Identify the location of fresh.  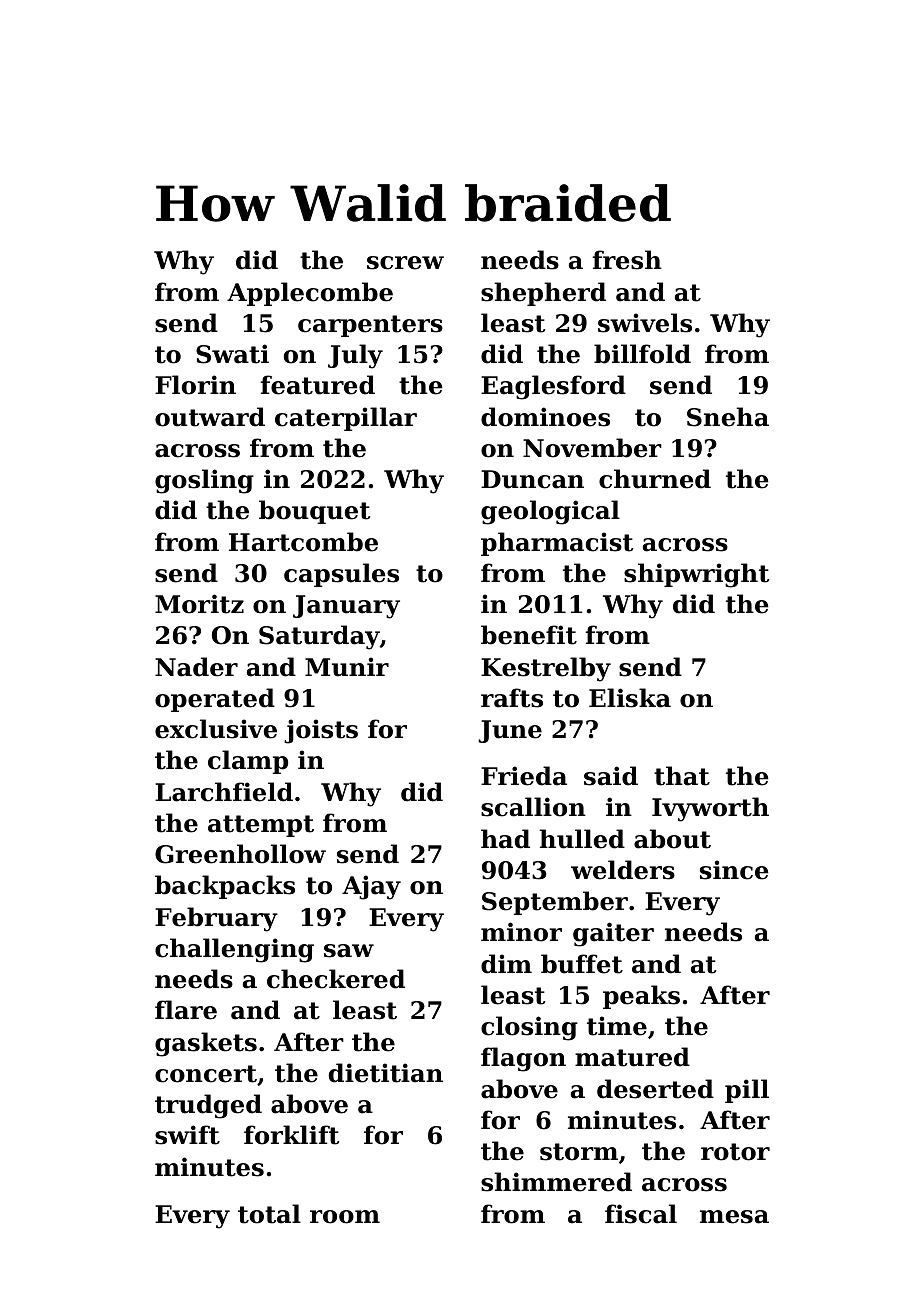
(627, 260).
